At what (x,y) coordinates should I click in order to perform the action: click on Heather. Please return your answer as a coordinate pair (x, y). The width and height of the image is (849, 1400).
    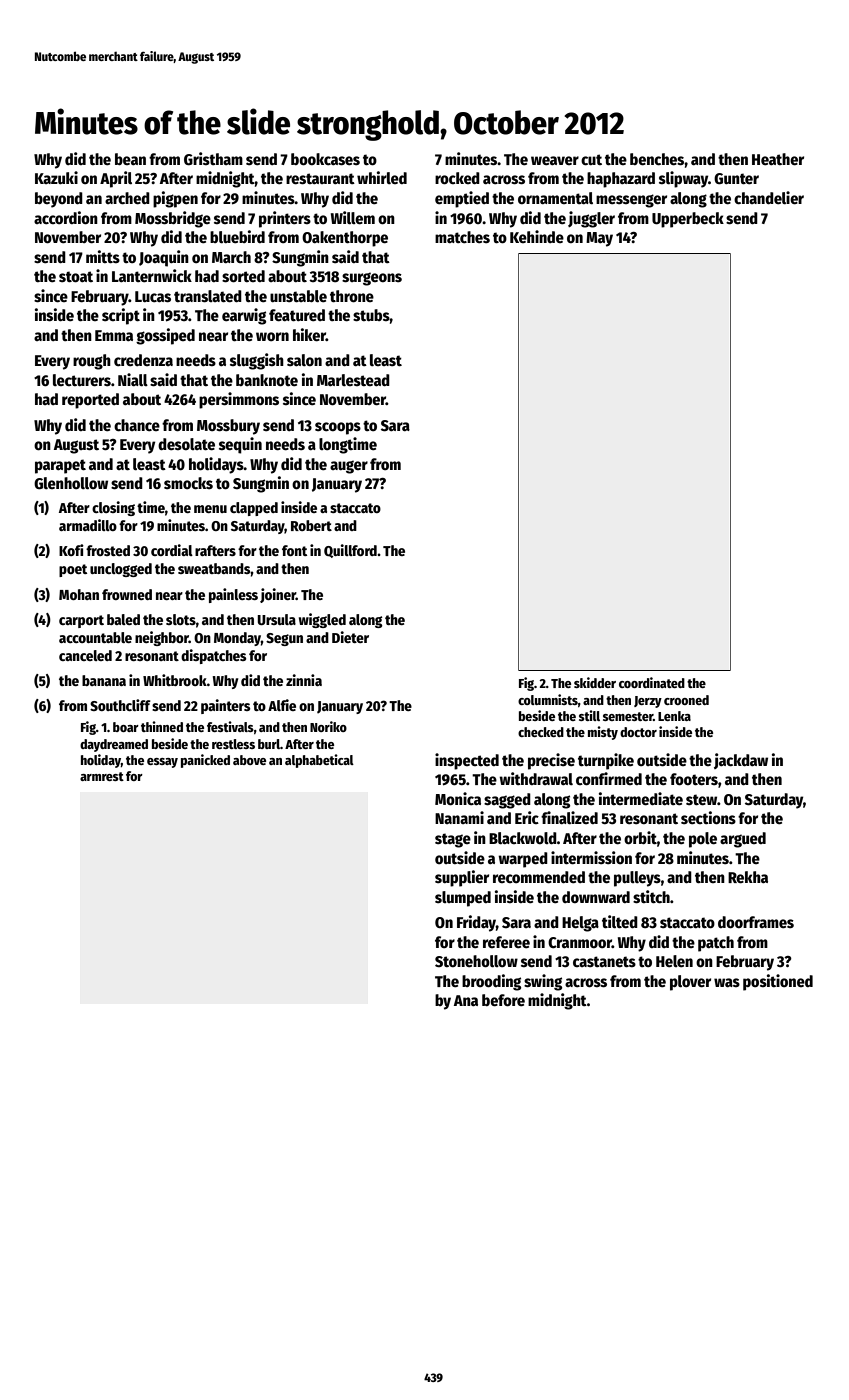
    Looking at the image, I should click on (778, 159).
